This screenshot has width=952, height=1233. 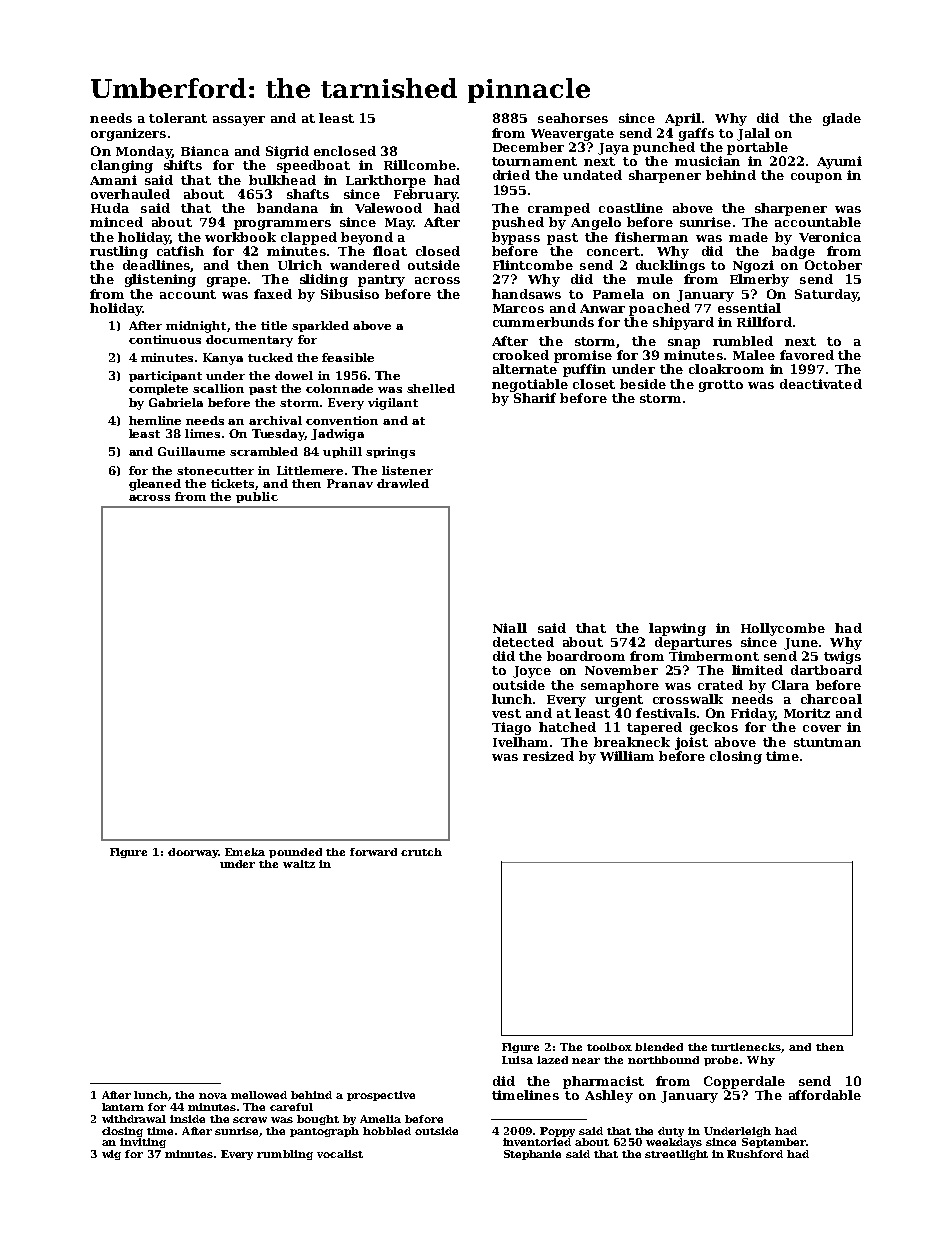 I want to click on sparkled, so click(x=320, y=326).
